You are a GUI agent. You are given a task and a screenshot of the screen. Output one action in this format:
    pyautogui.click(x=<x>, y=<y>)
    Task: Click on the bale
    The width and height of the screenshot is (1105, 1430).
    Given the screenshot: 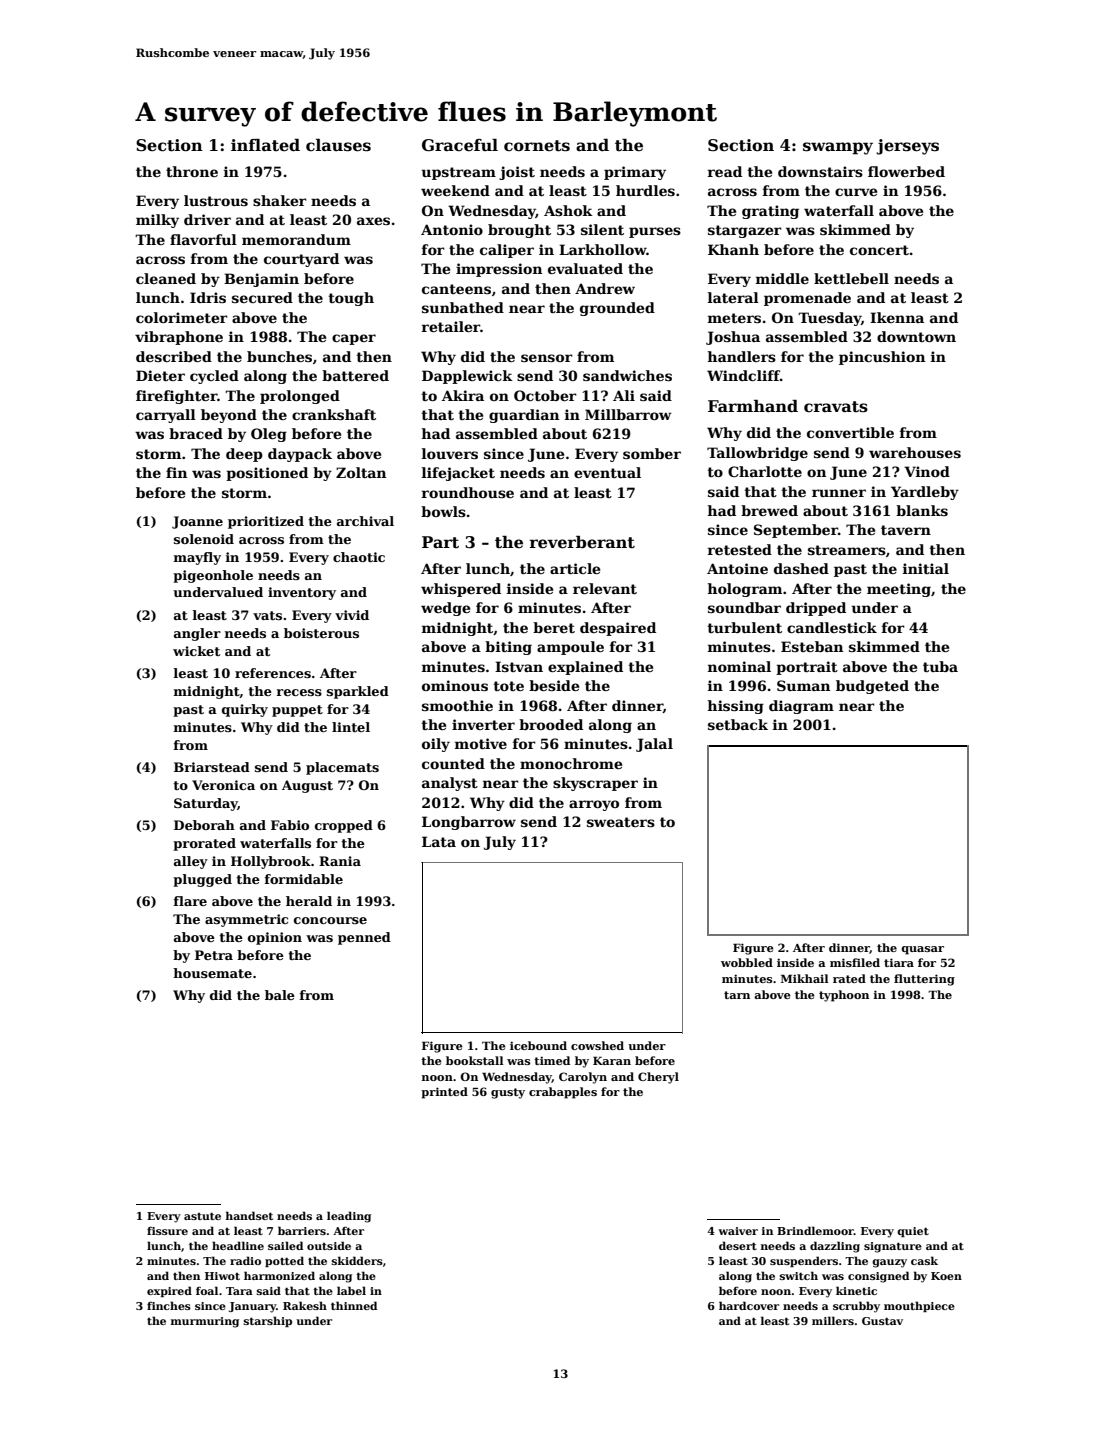 What is the action you would take?
    pyautogui.click(x=280, y=995)
